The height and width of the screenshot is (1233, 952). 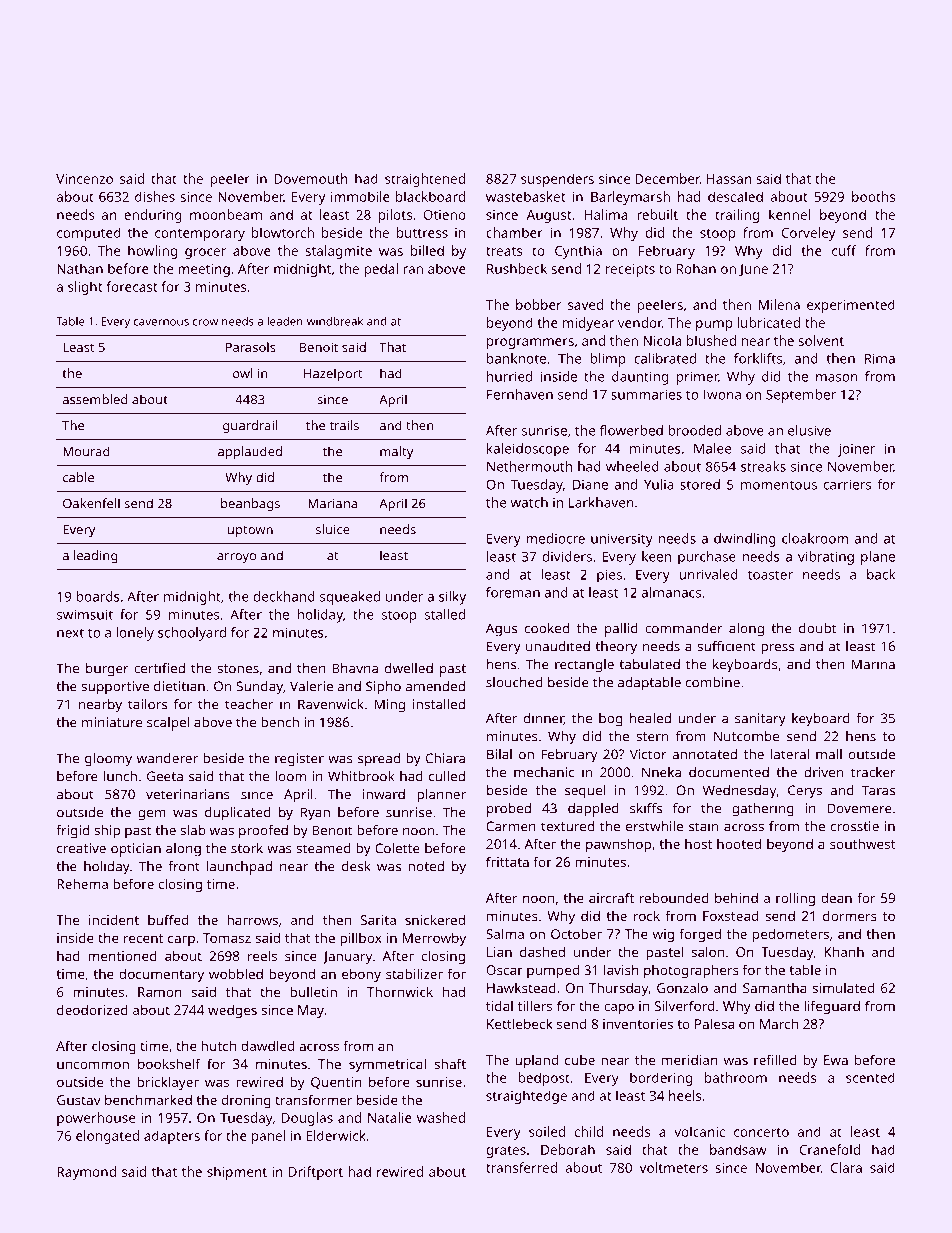 I want to click on Driftport, so click(x=316, y=1173).
